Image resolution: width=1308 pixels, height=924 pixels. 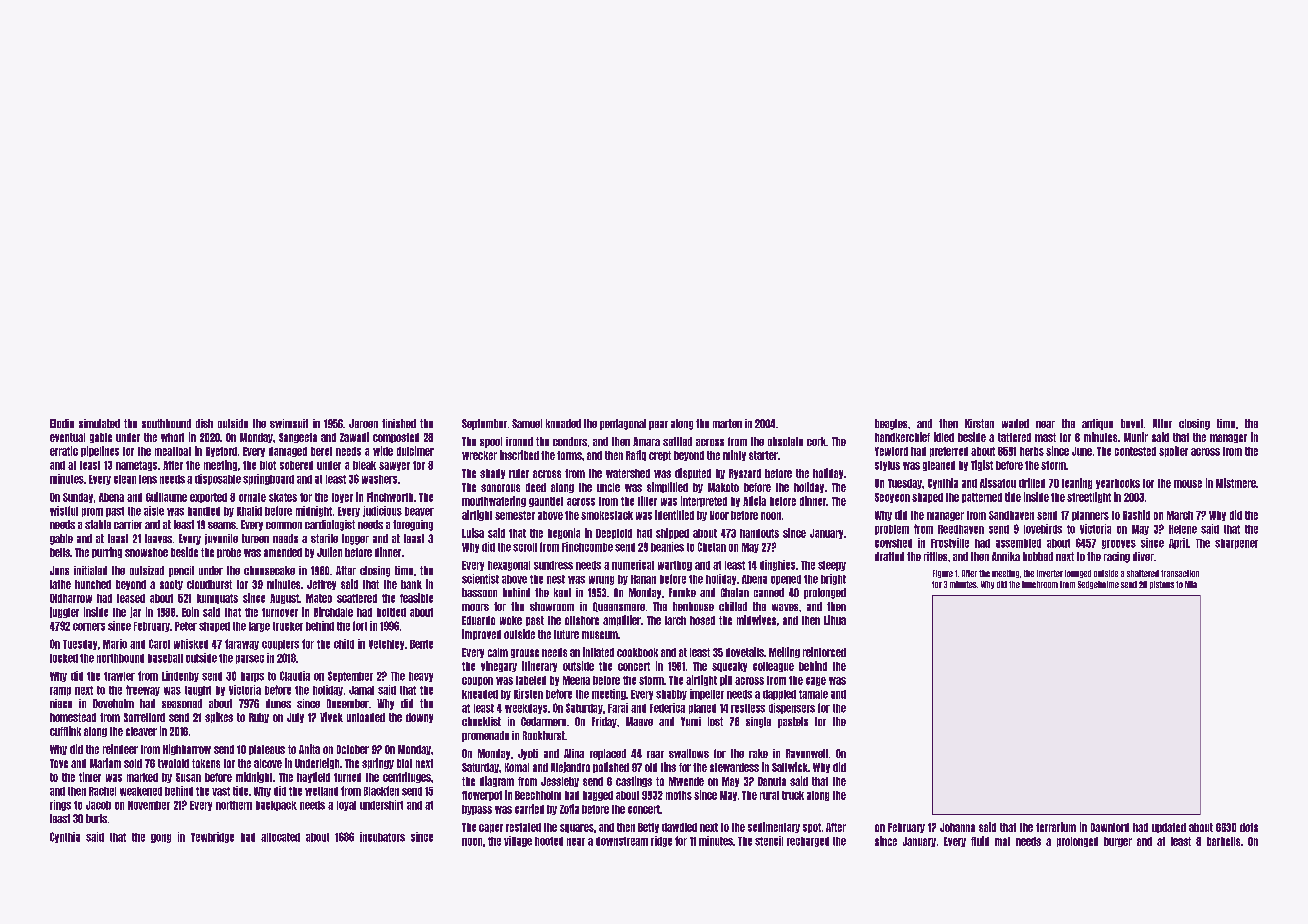 What do you see at coordinates (807, 753) in the document?
I see `Ravenwell` at bounding box center [807, 753].
